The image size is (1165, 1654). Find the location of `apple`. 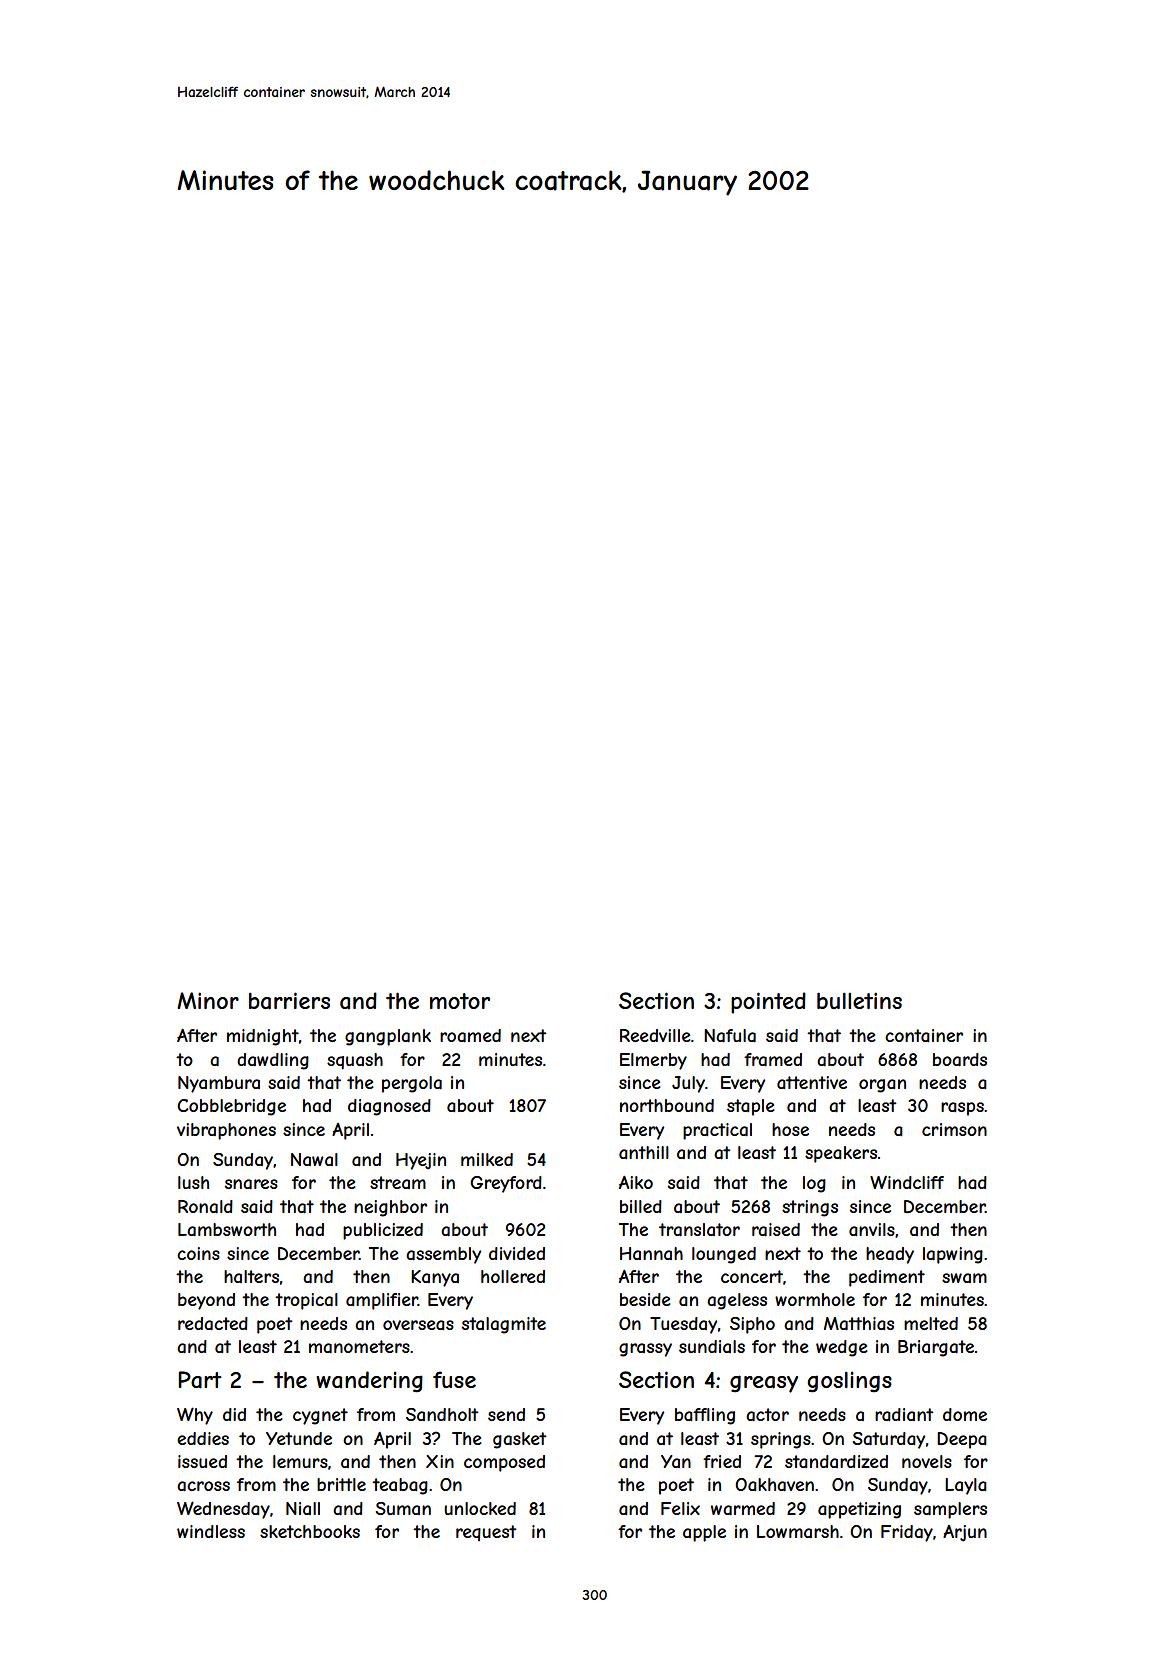

apple is located at coordinates (704, 1533).
